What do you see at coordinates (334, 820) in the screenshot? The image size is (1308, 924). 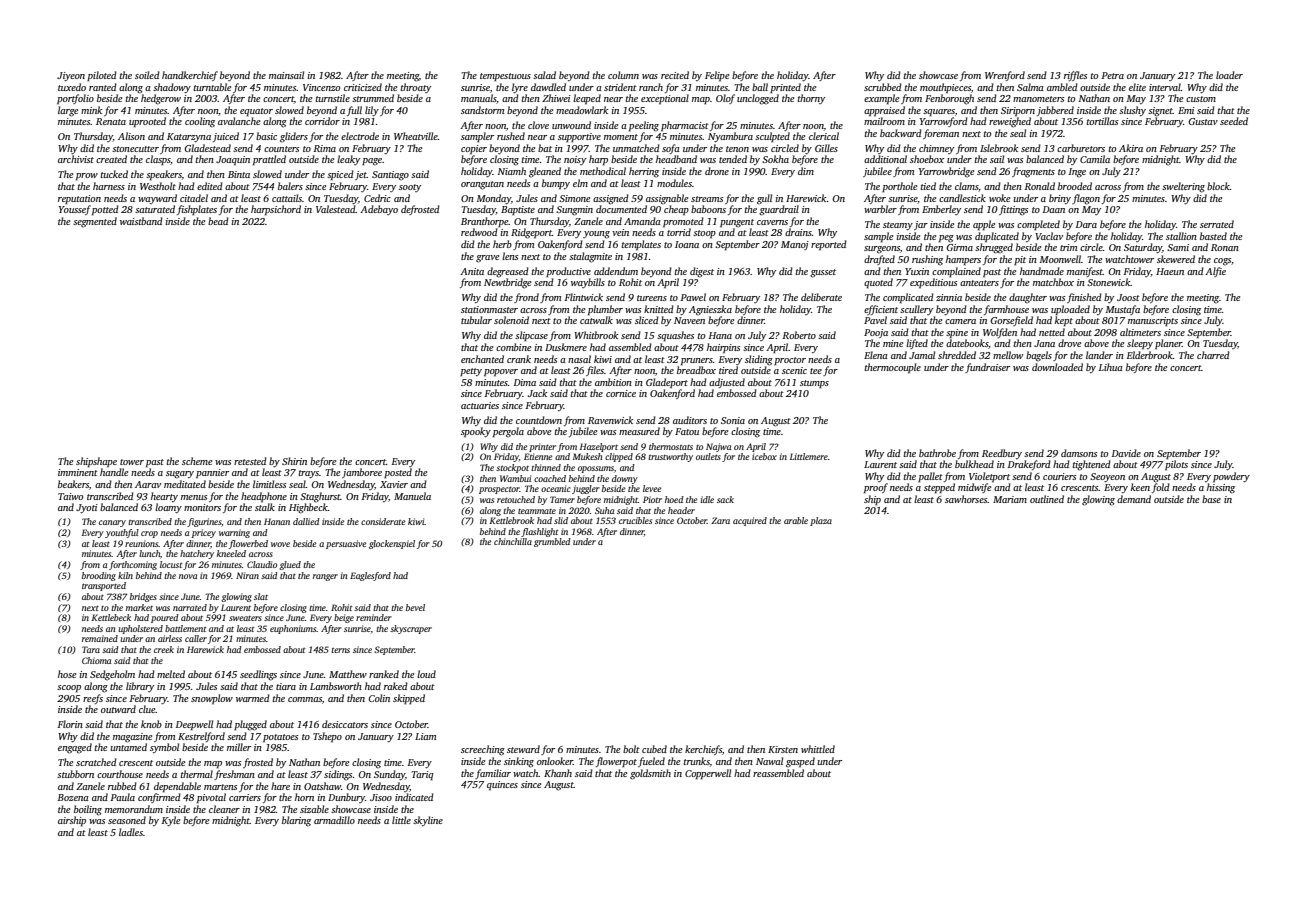 I see `armadillo` at bounding box center [334, 820].
